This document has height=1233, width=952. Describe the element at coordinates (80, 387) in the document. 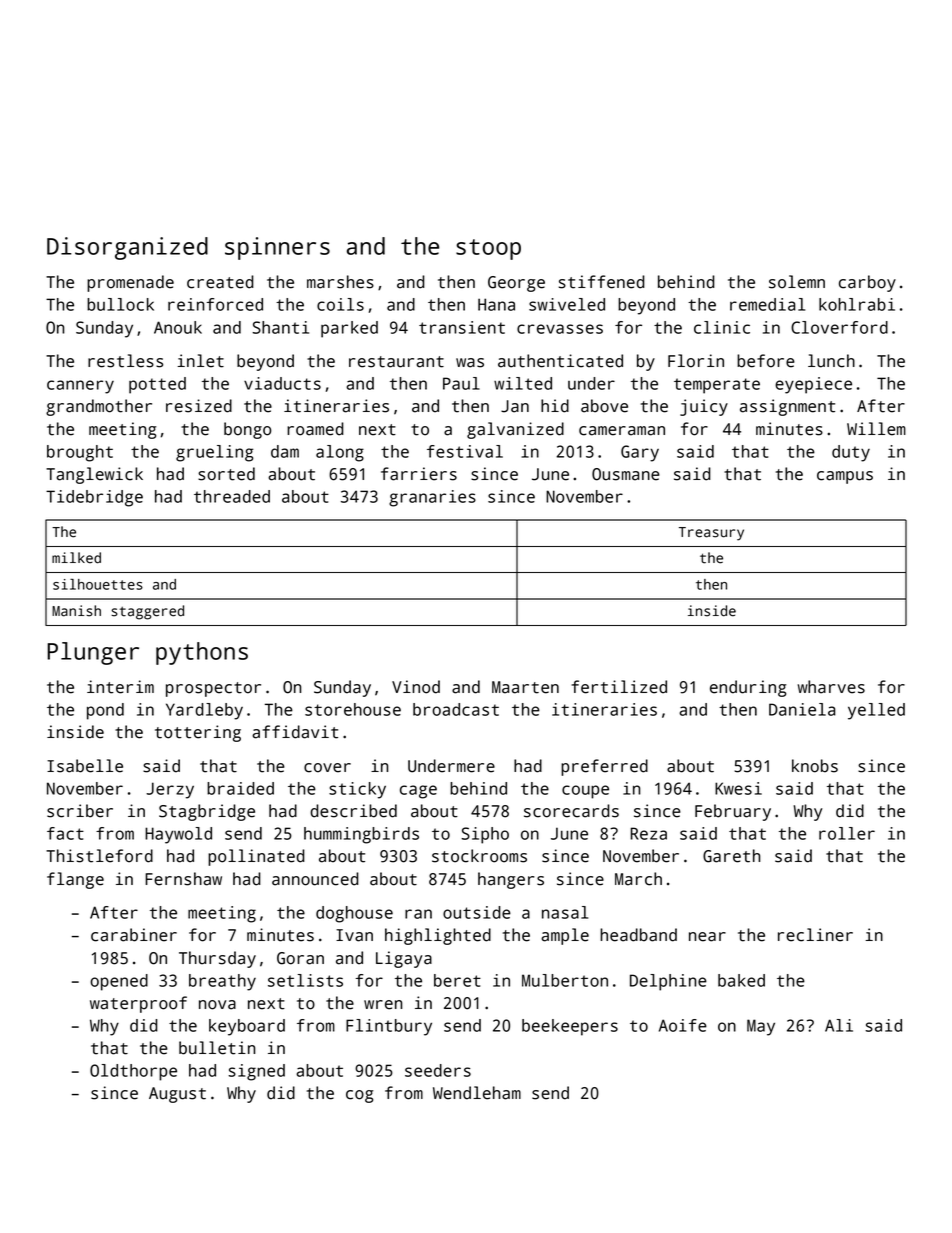

I see `cannery` at that location.
